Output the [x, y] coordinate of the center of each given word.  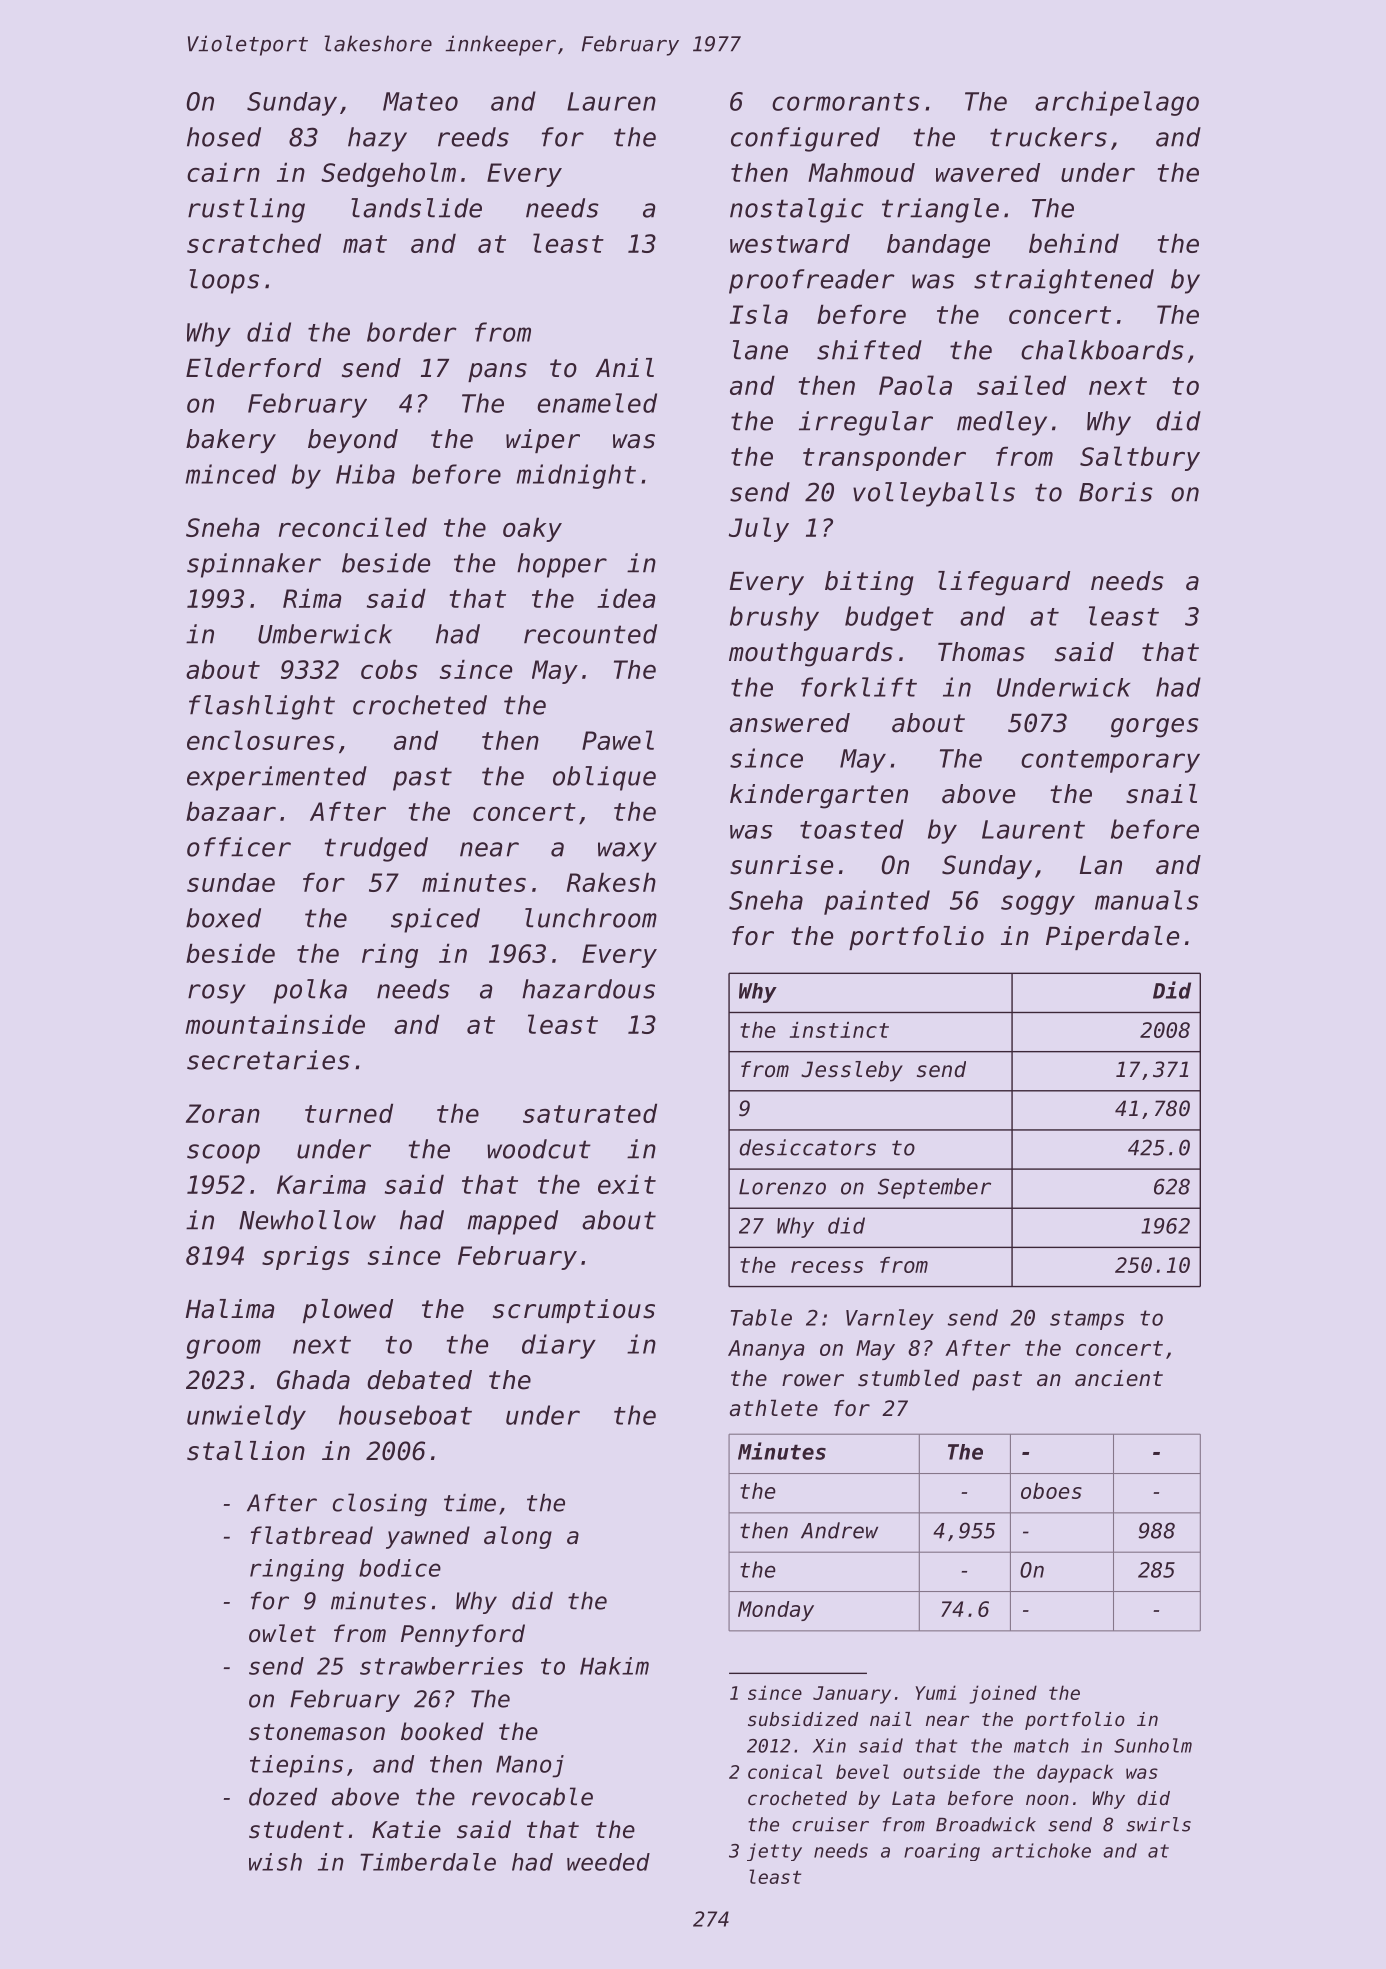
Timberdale [428, 1862]
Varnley [890, 1319]
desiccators [807, 1147]
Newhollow [307, 1220]
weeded [608, 1862]
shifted [869, 350]
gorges [1155, 728]
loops [224, 281]
